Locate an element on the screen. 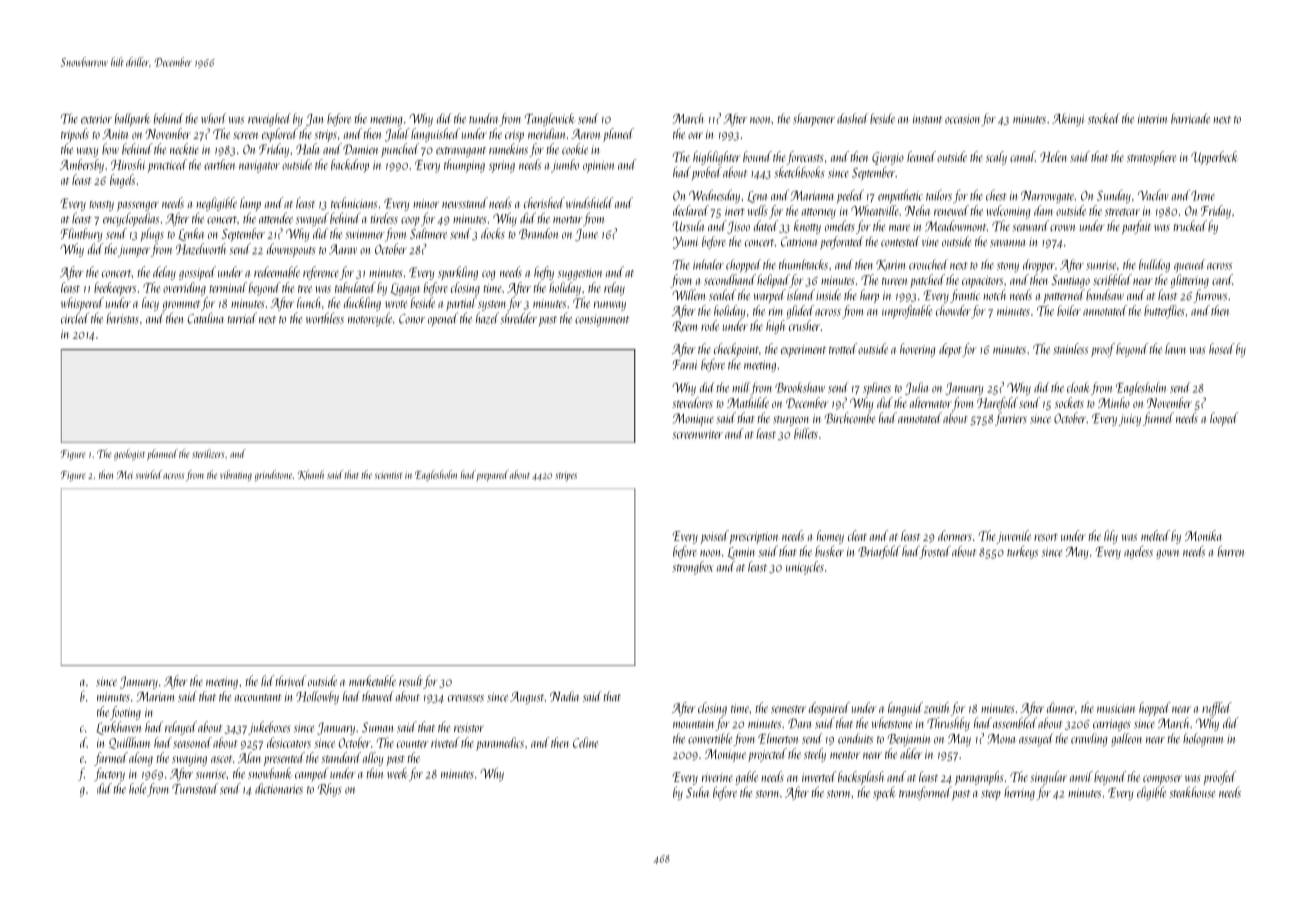 The height and width of the screenshot is (924, 1308). necktie is located at coordinates (184, 149).
